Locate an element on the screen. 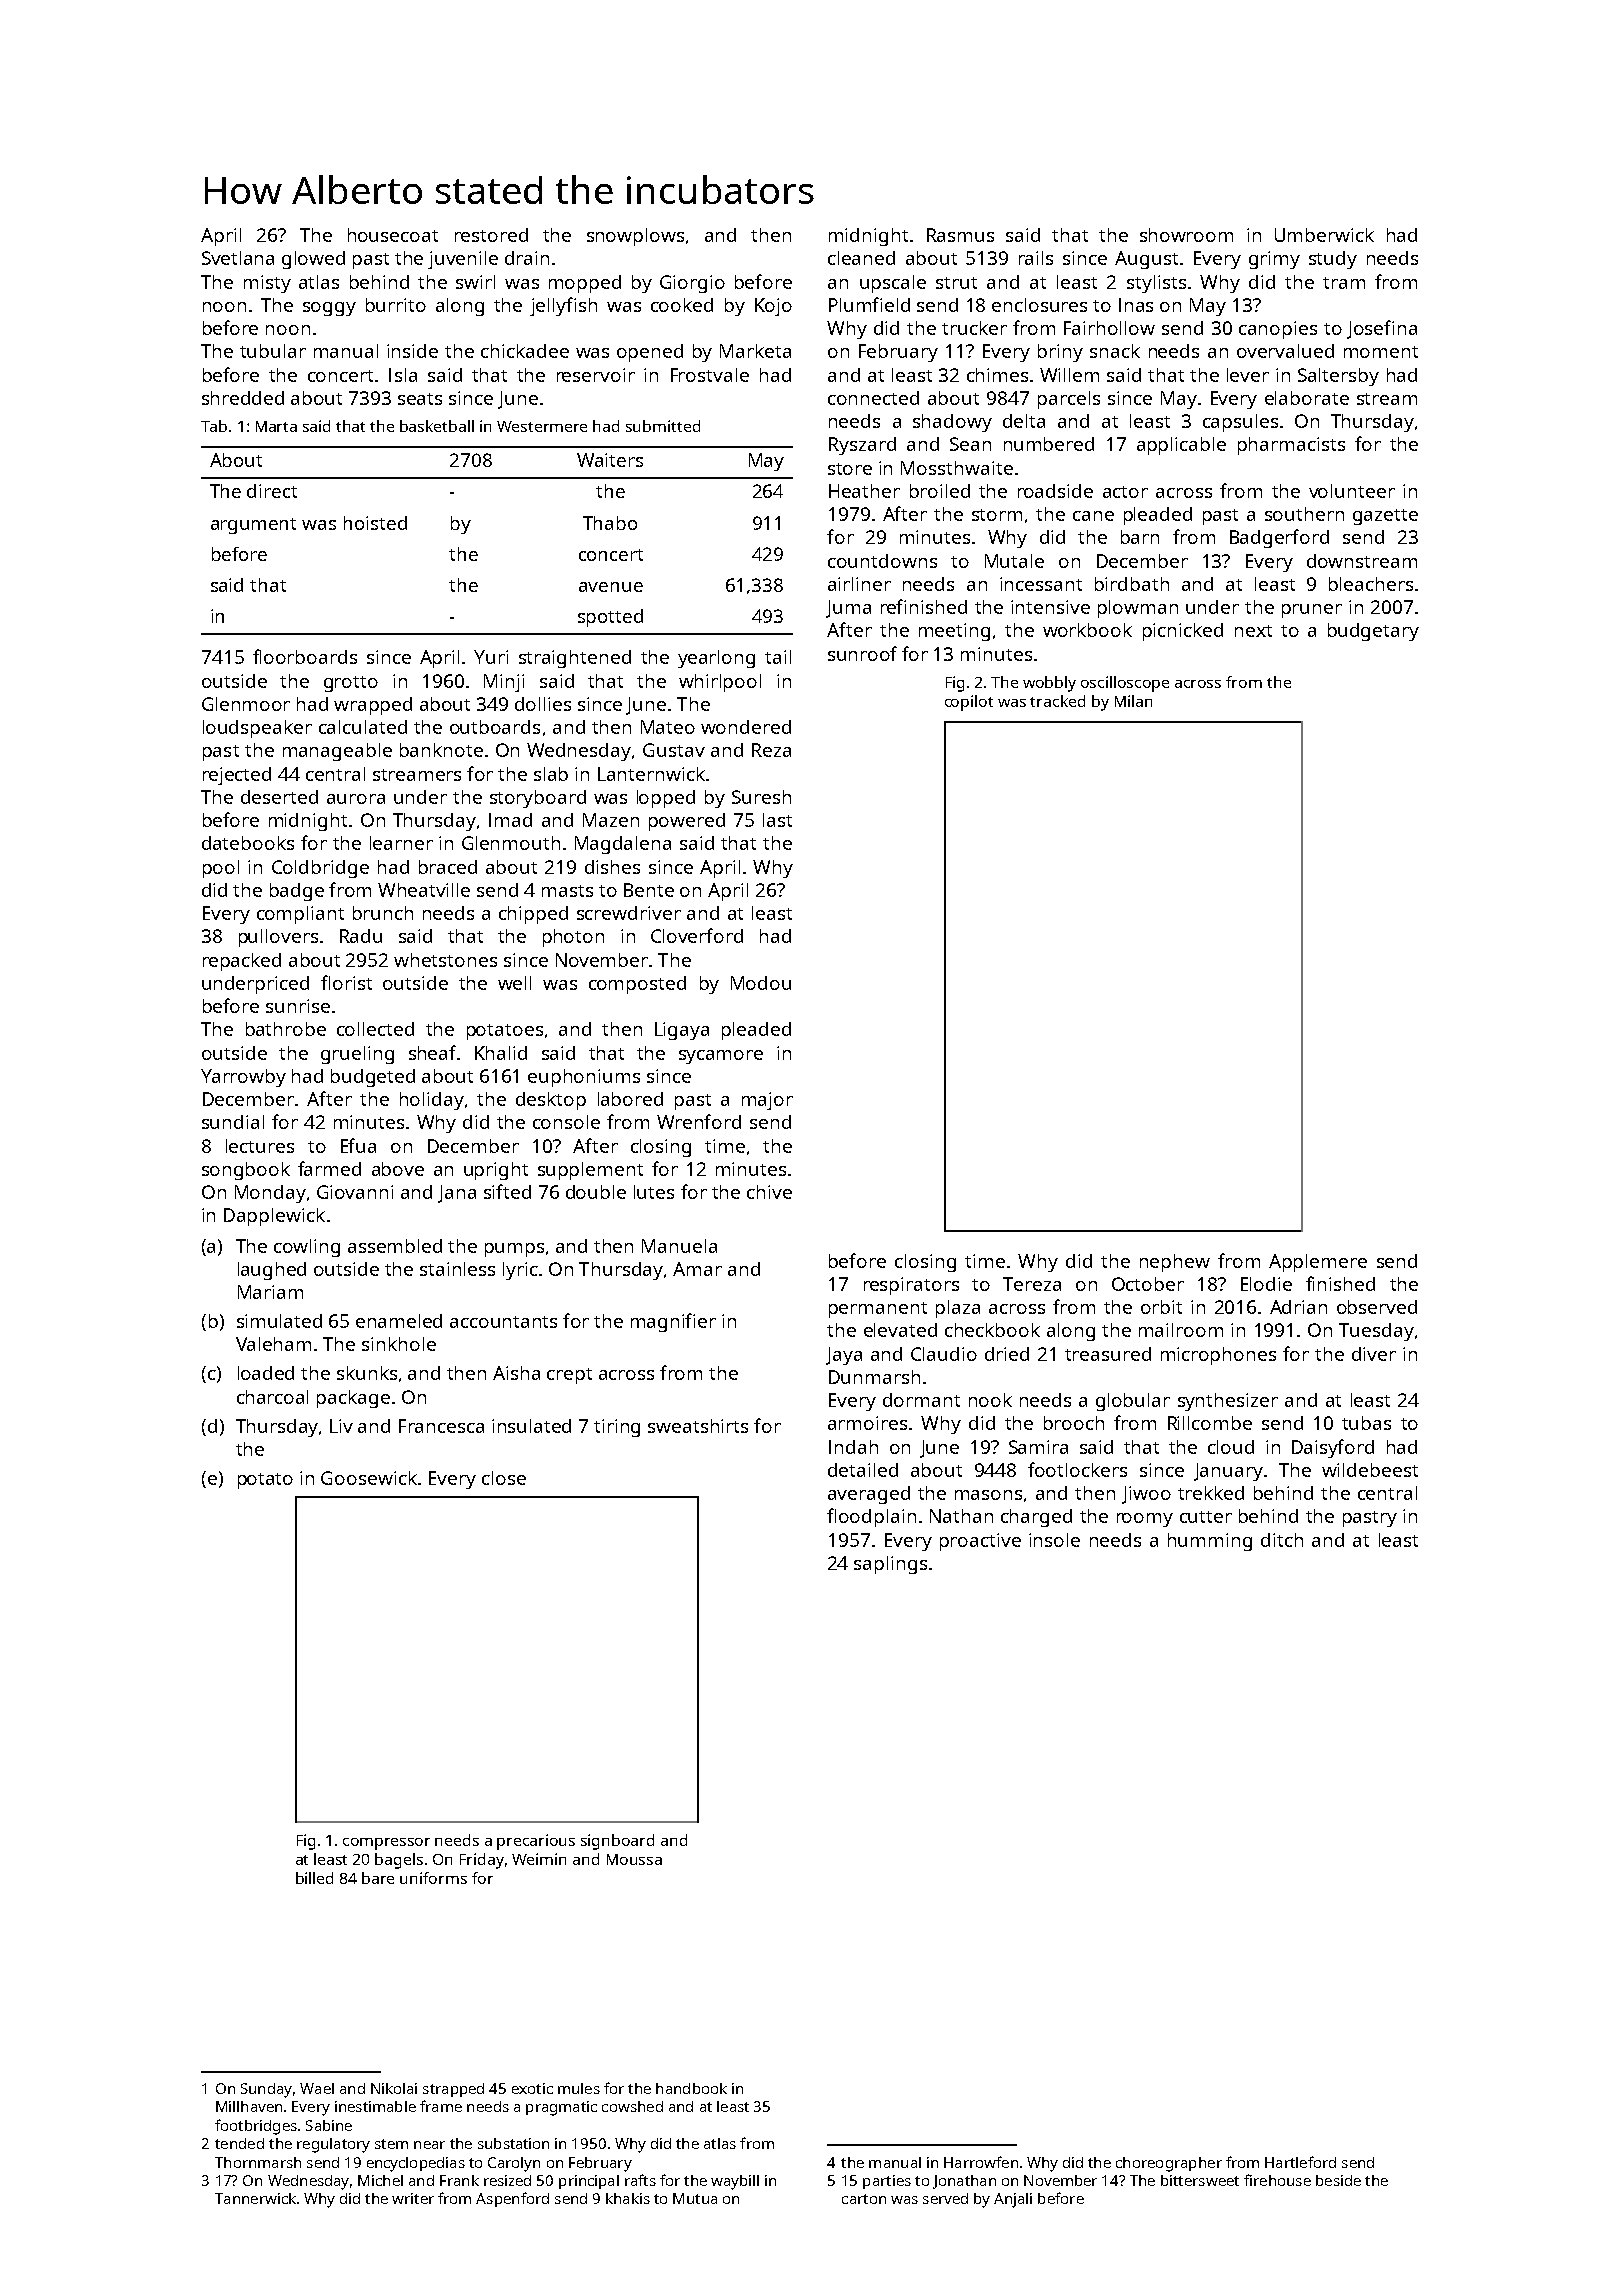 The width and height of the screenshot is (1620, 2292). Umberwick is located at coordinates (1324, 235).
